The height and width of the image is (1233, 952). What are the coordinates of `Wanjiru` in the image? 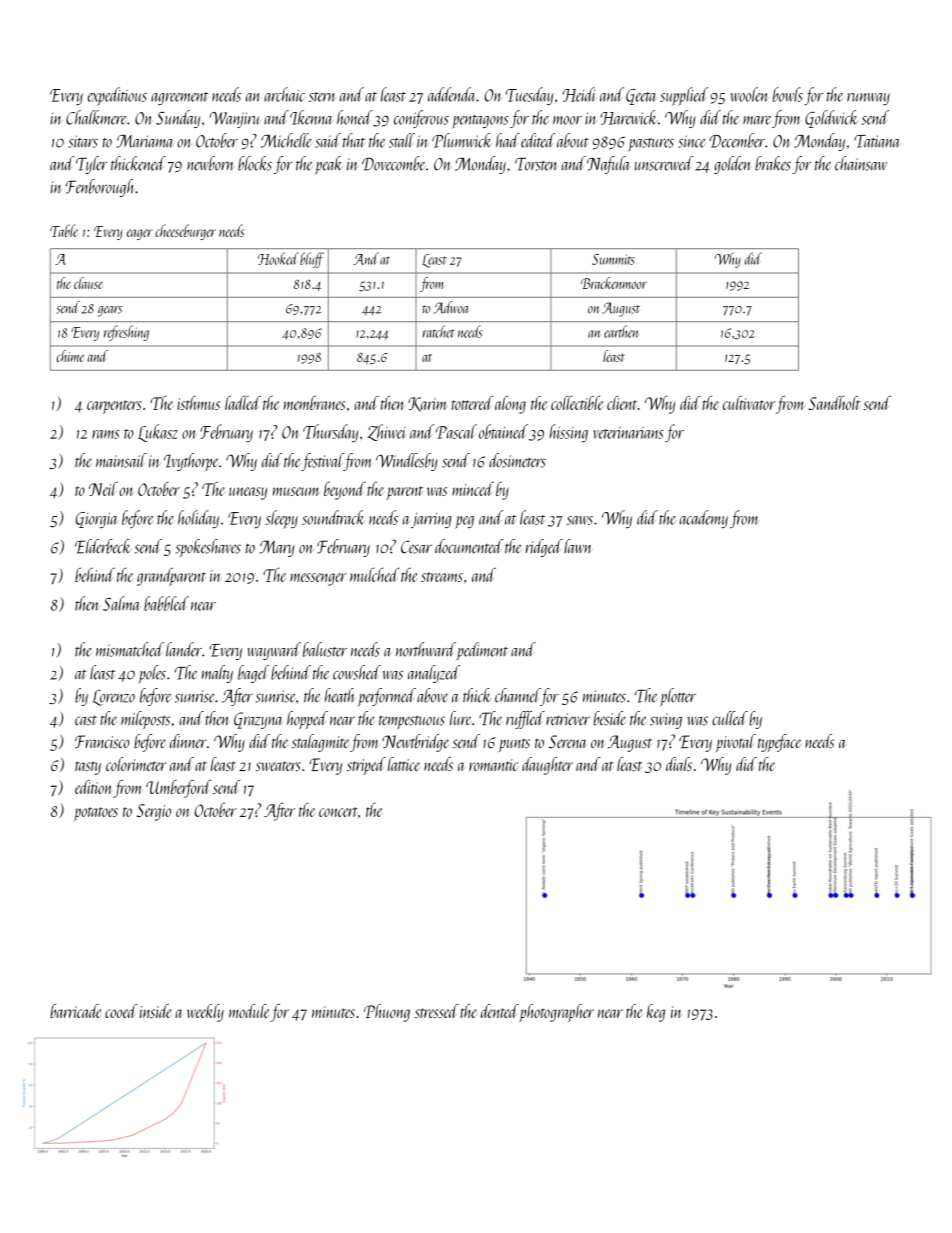 It's located at (234, 120).
